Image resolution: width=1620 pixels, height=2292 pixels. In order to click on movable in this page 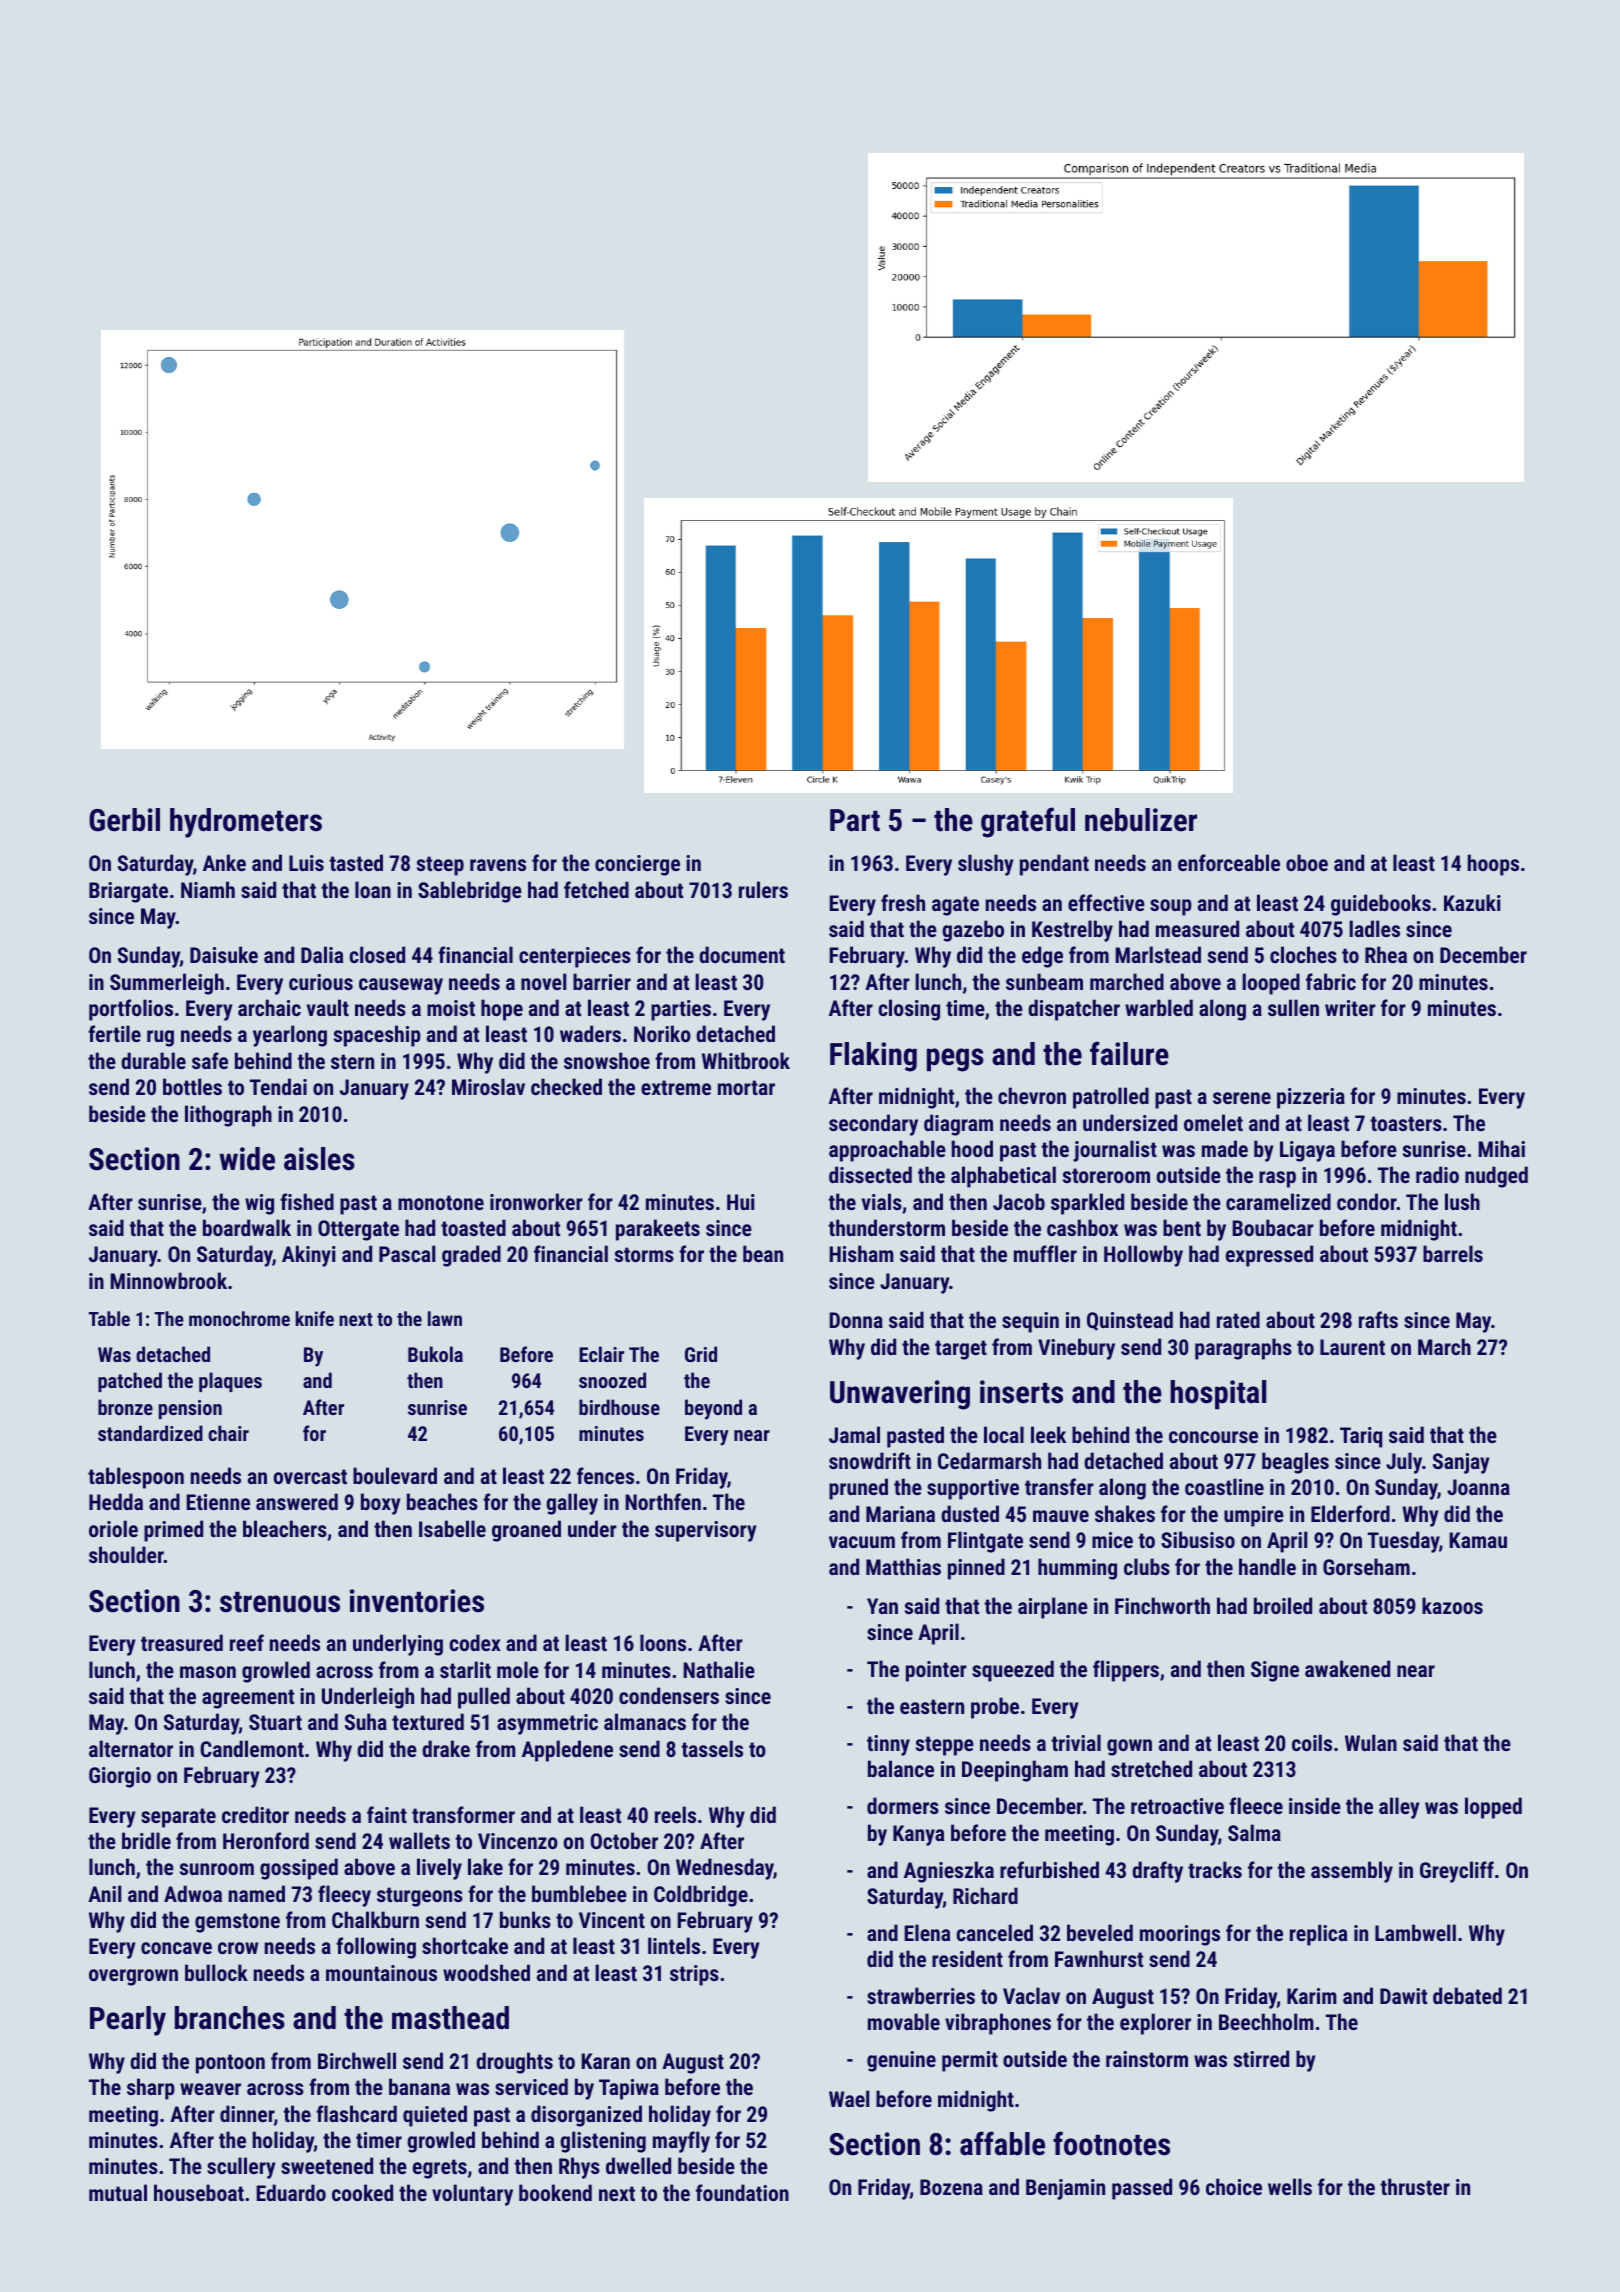, I will do `click(904, 2021)`.
